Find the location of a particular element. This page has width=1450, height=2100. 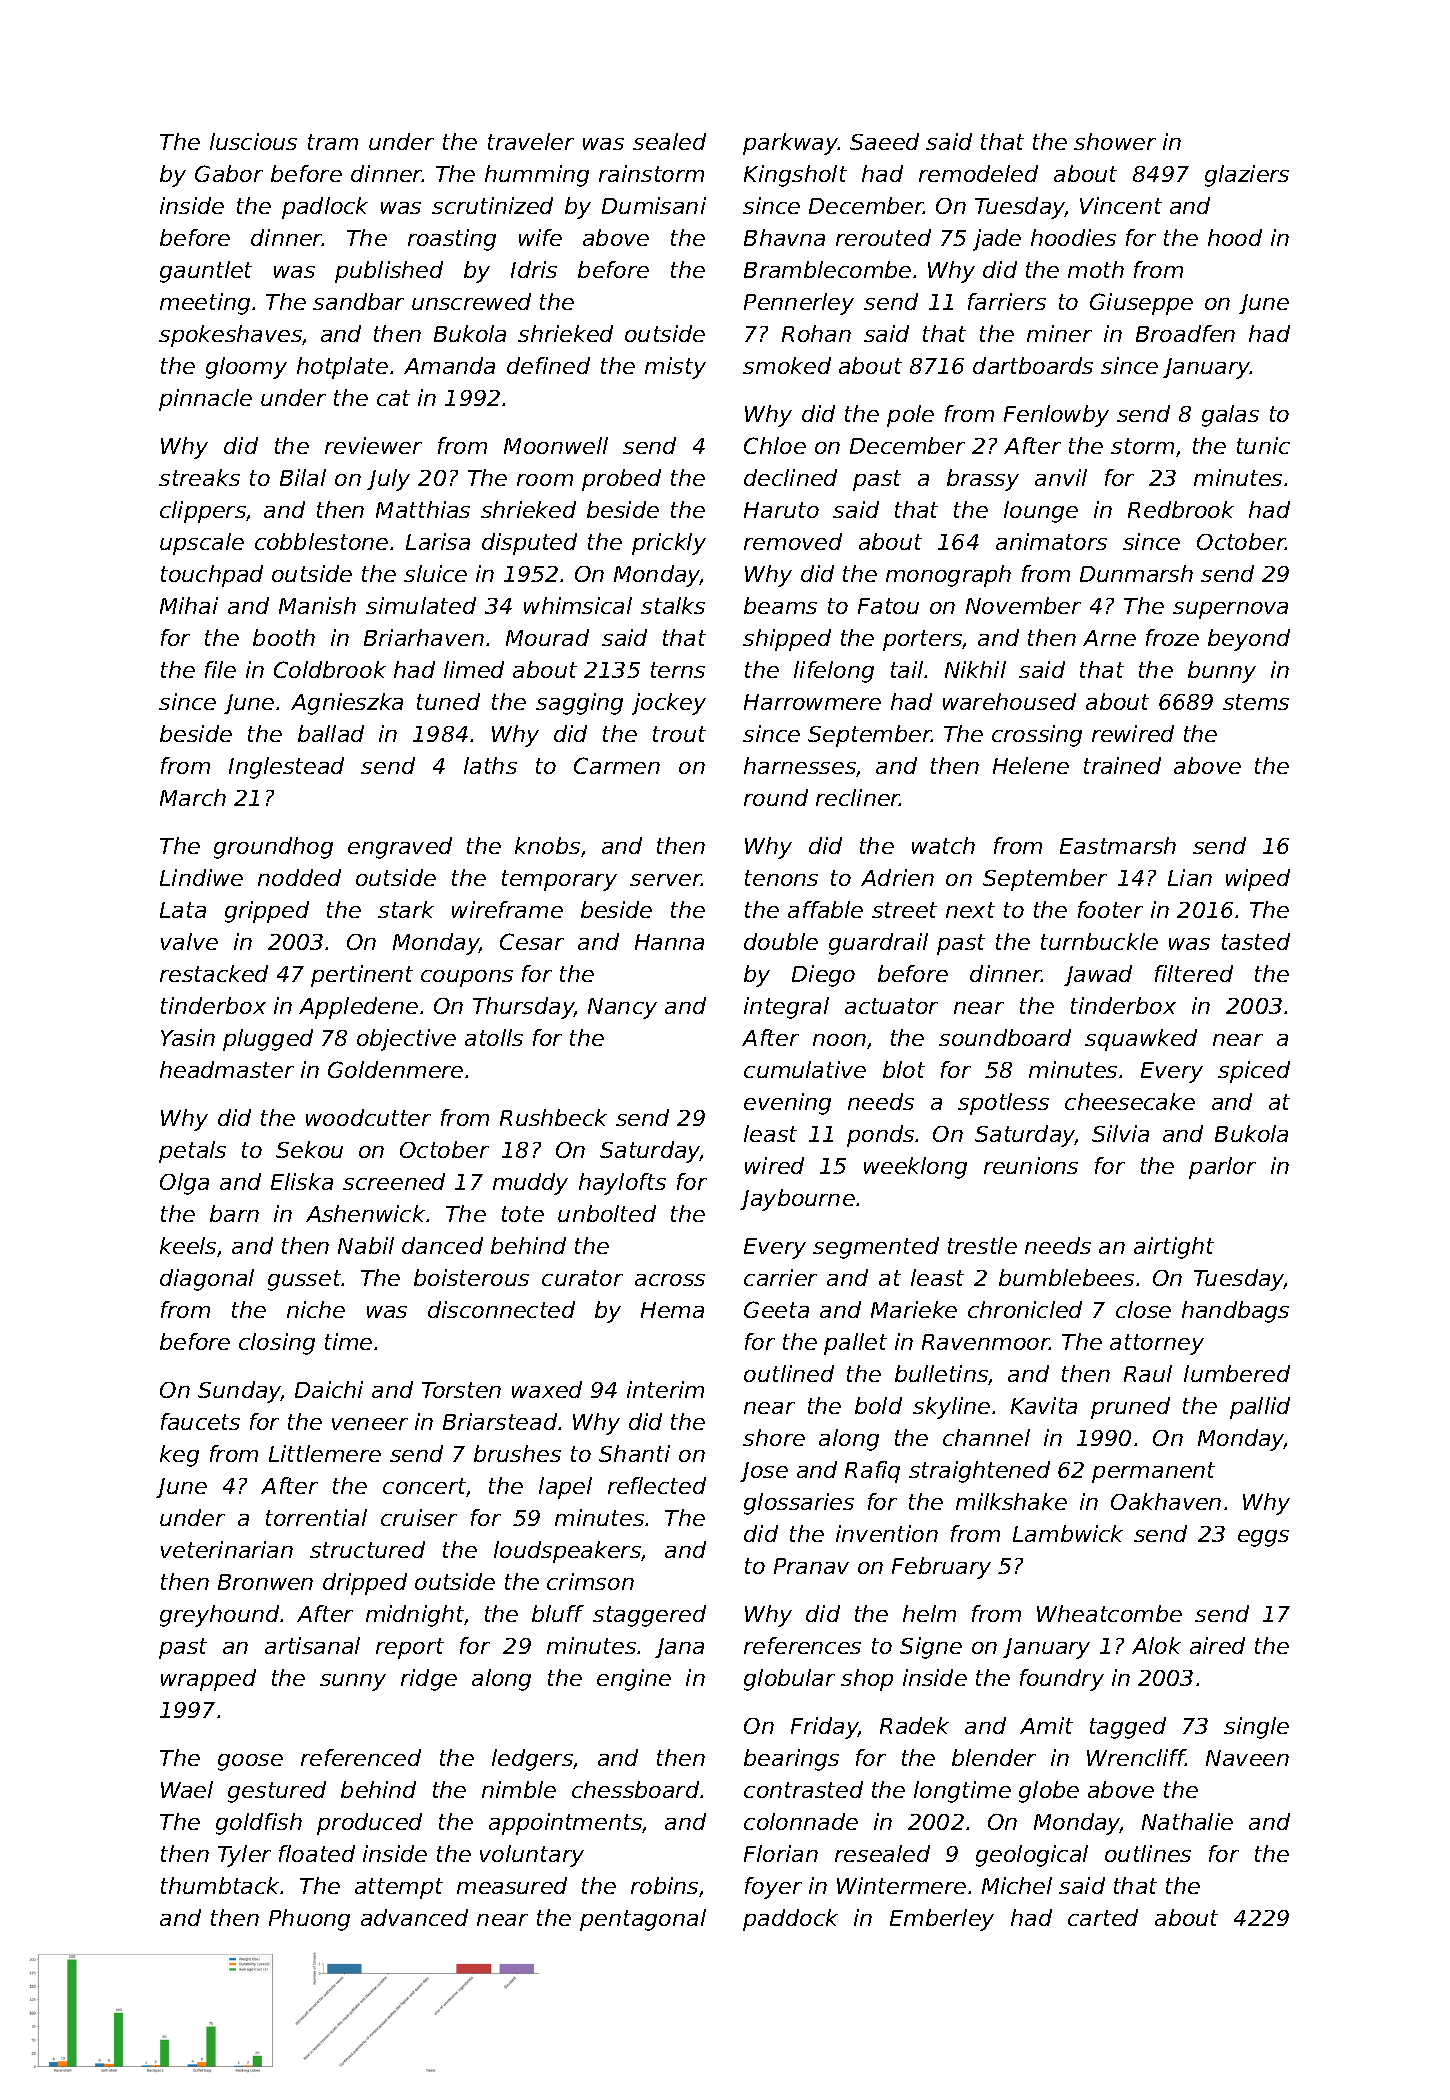

objective is located at coordinates (406, 1040).
